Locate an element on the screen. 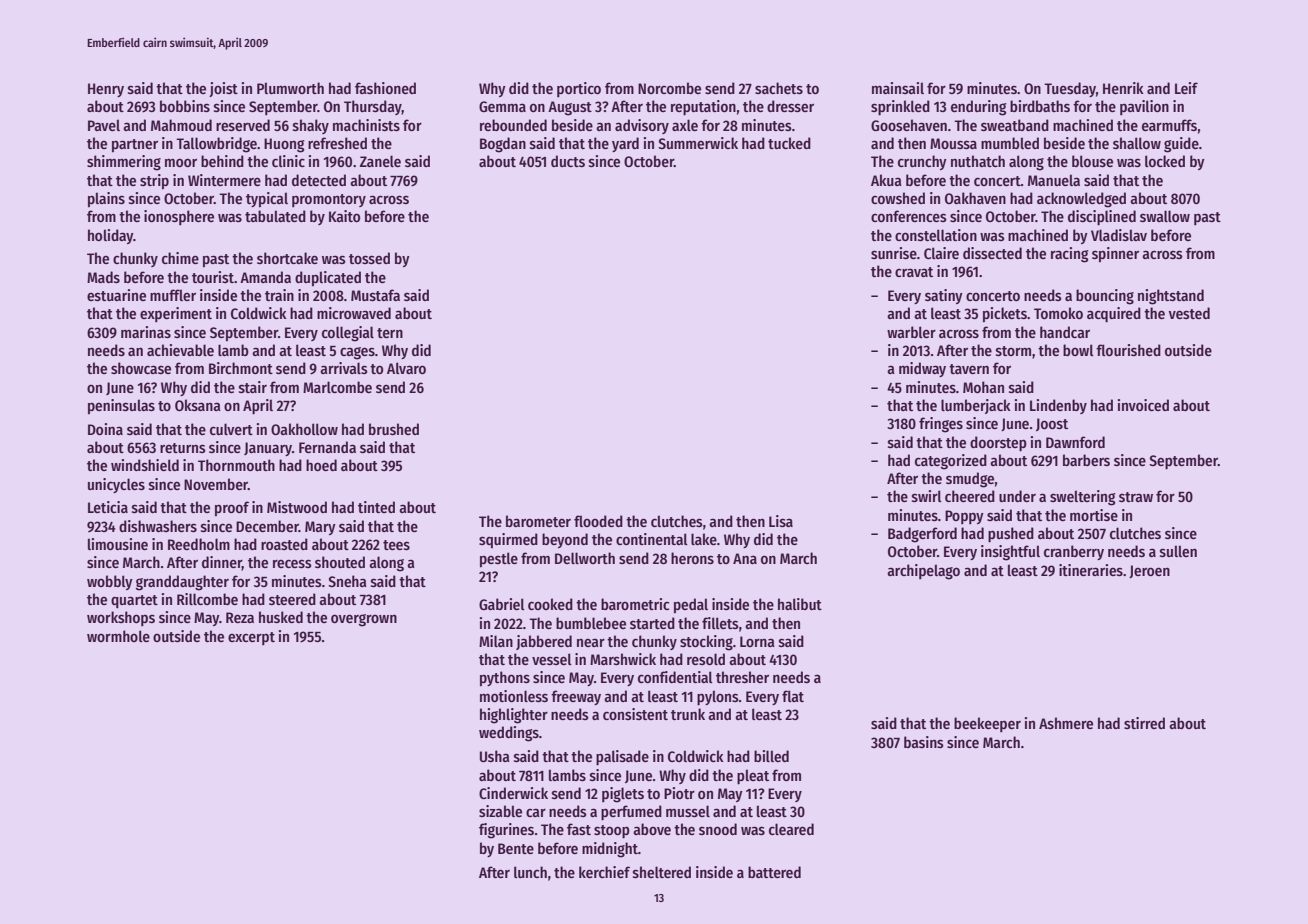 Image resolution: width=1308 pixels, height=924 pixels. doorstep is located at coordinates (998, 443).
